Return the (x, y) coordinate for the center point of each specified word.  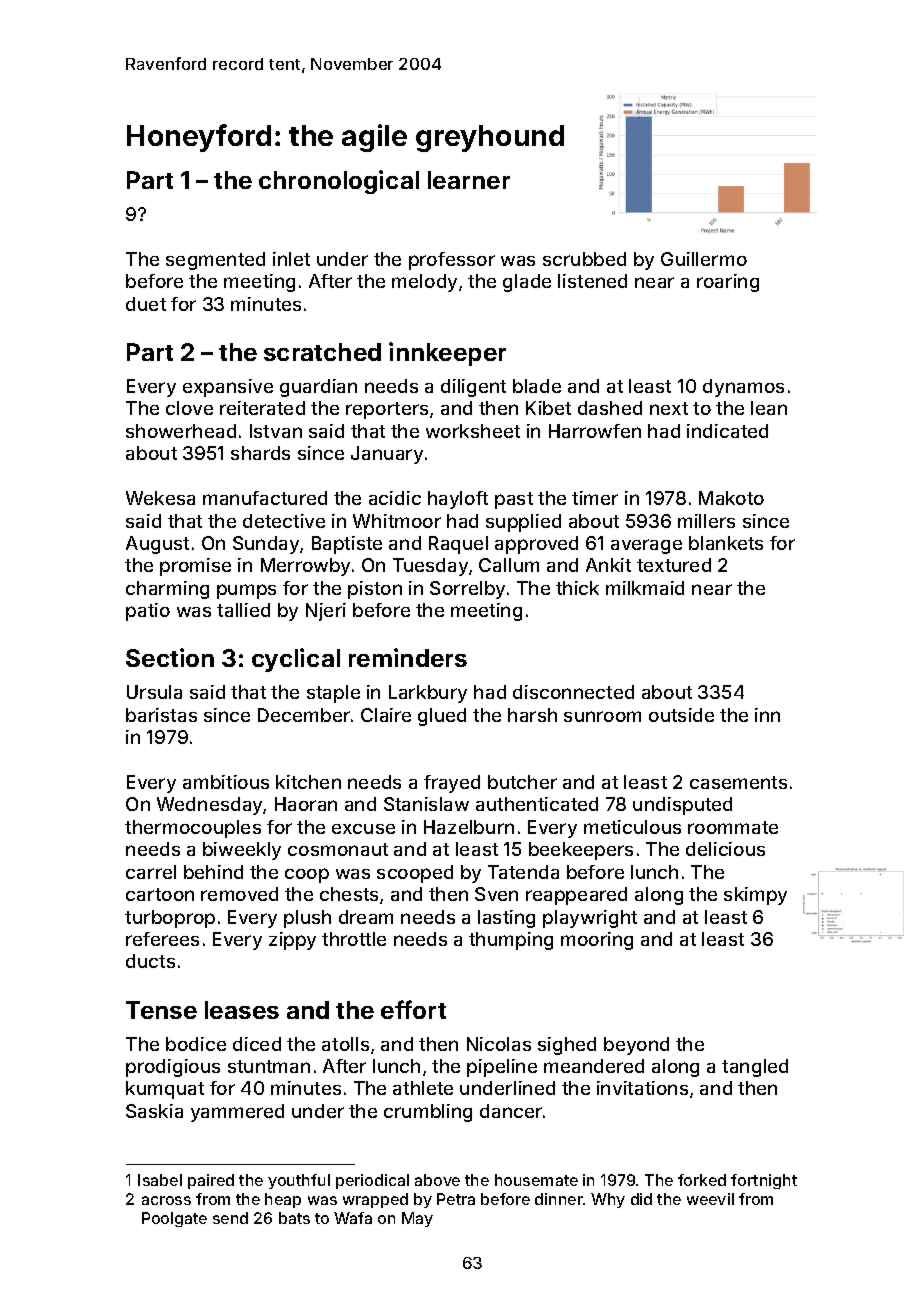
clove (189, 408)
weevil (710, 1199)
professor (452, 261)
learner (469, 180)
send (230, 1218)
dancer (511, 1111)
